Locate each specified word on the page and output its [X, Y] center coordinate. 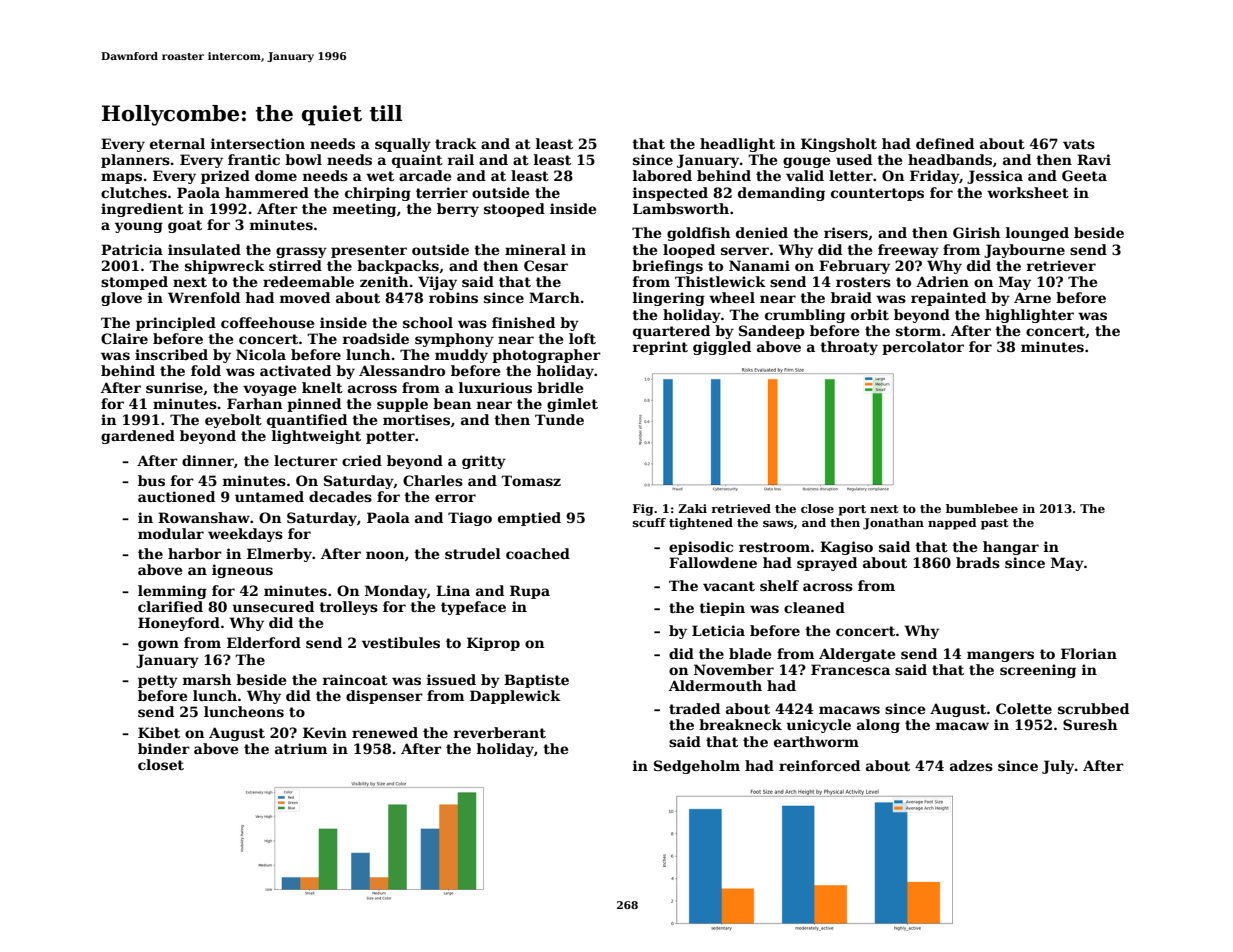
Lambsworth [681, 208]
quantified [307, 421]
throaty [849, 348]
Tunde [559, 419]
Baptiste [536, 681]
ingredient [142, 210]
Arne [1032, 297]
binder [164, 748]
